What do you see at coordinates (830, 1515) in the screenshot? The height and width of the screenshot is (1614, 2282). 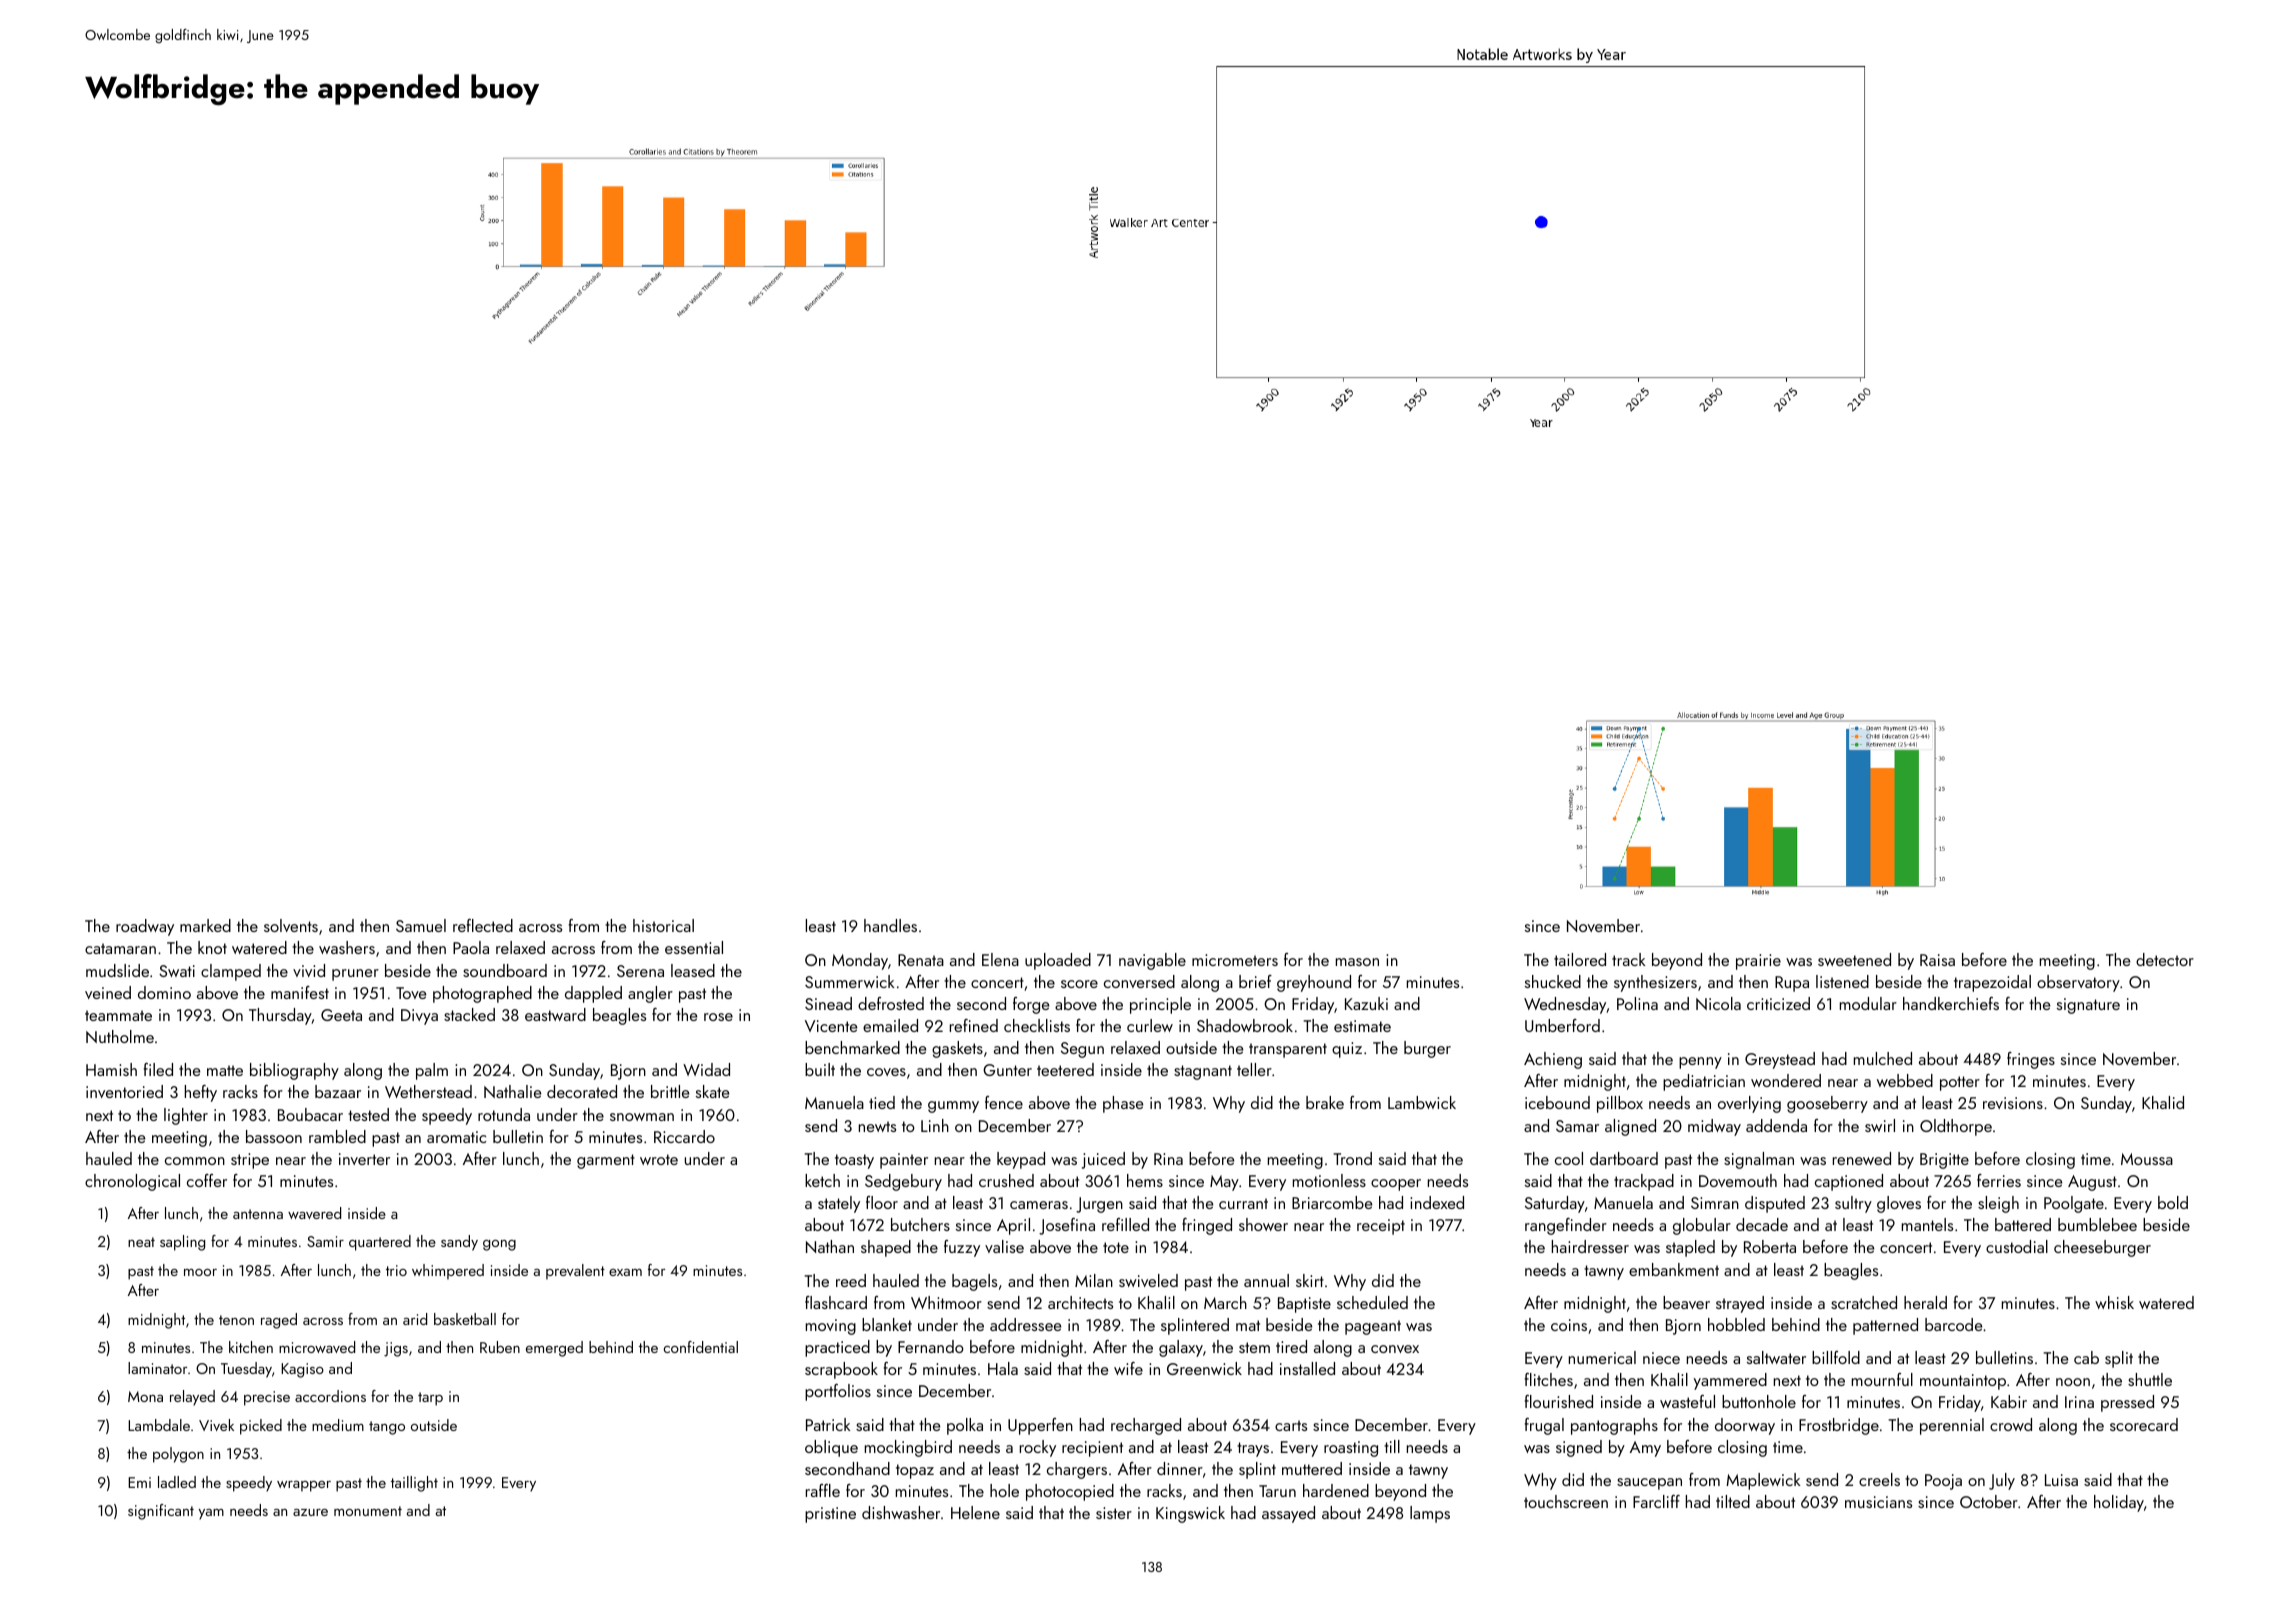 I see `pristine` at bounding box center [830, 1515].
